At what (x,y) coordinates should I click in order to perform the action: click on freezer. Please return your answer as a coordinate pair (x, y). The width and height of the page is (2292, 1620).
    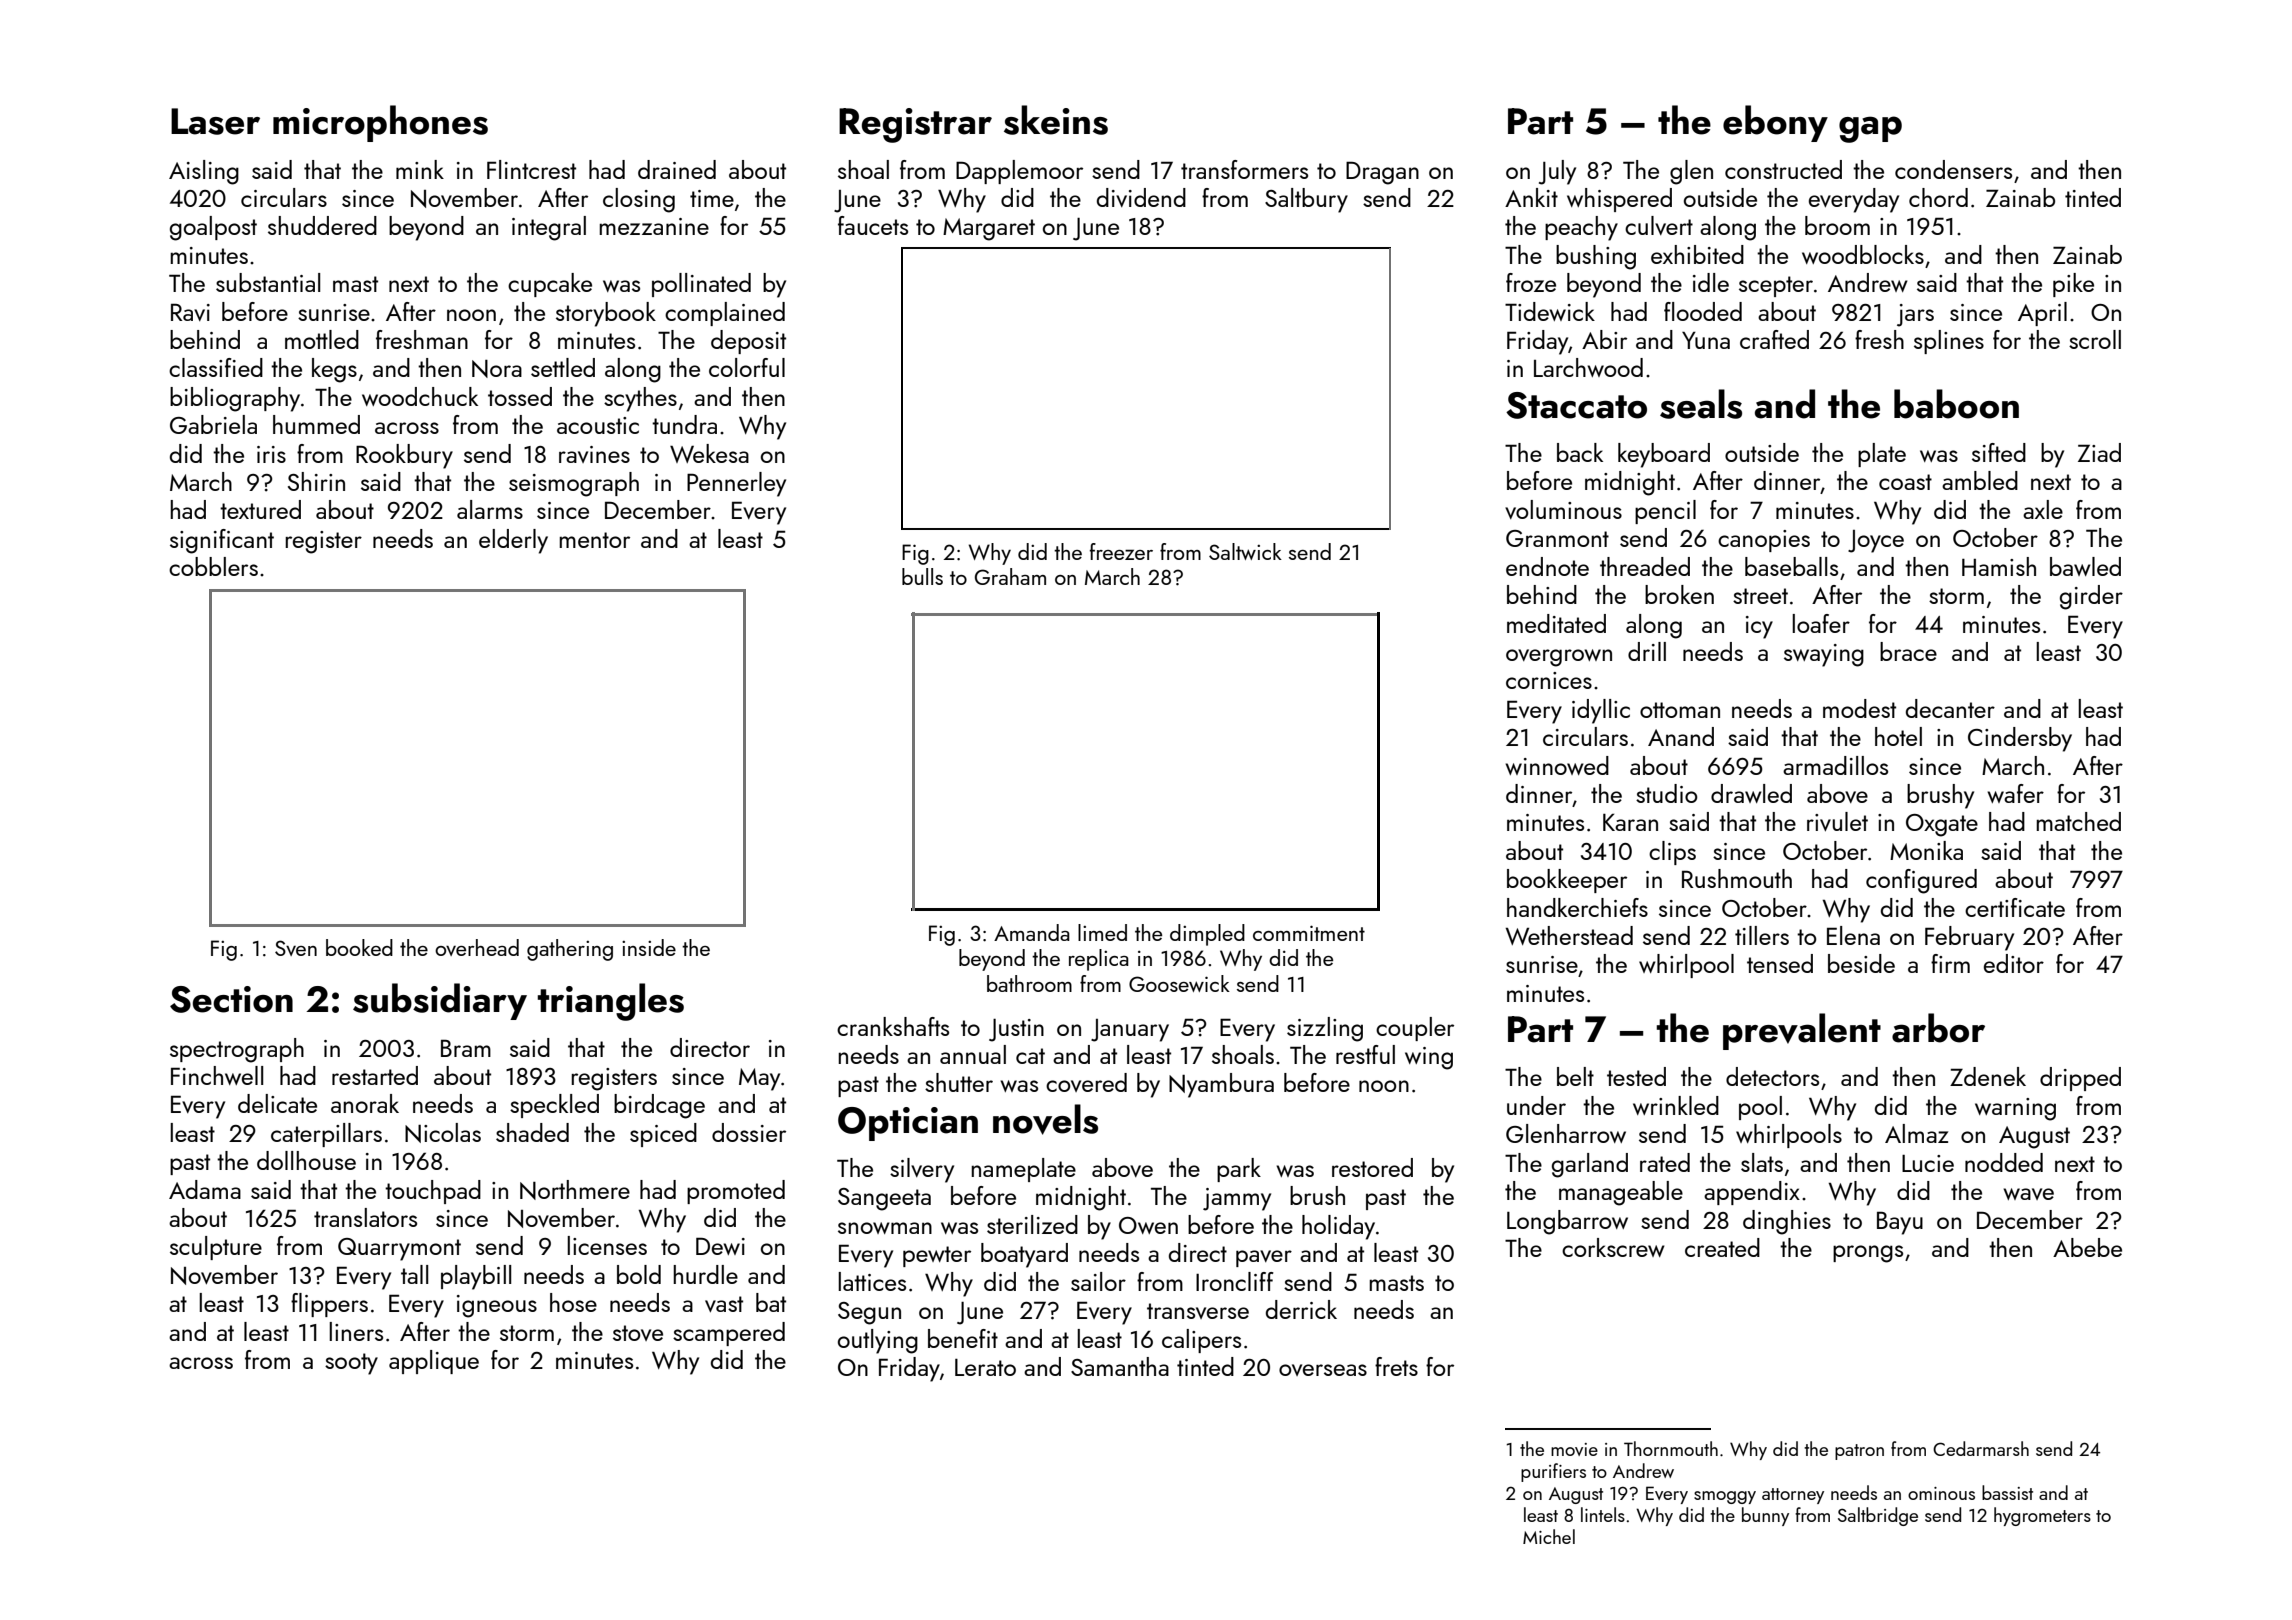
    Looking at the image, I should click on (1121, 551).
